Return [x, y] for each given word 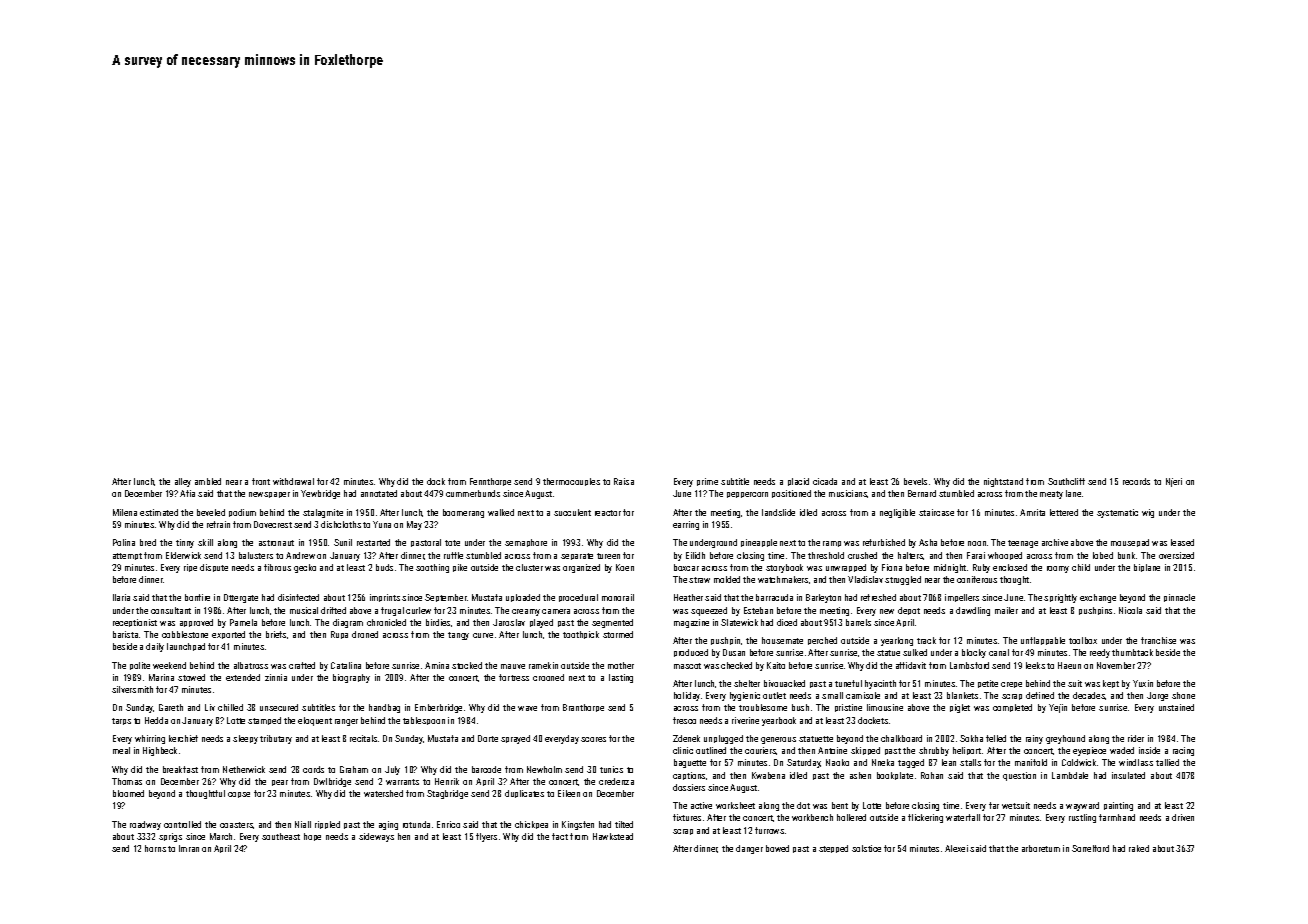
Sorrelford [1090, 848]
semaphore [526, 543]
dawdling [973, 611]
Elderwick [183, 555]
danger [749, 849]
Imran [189, 848]
